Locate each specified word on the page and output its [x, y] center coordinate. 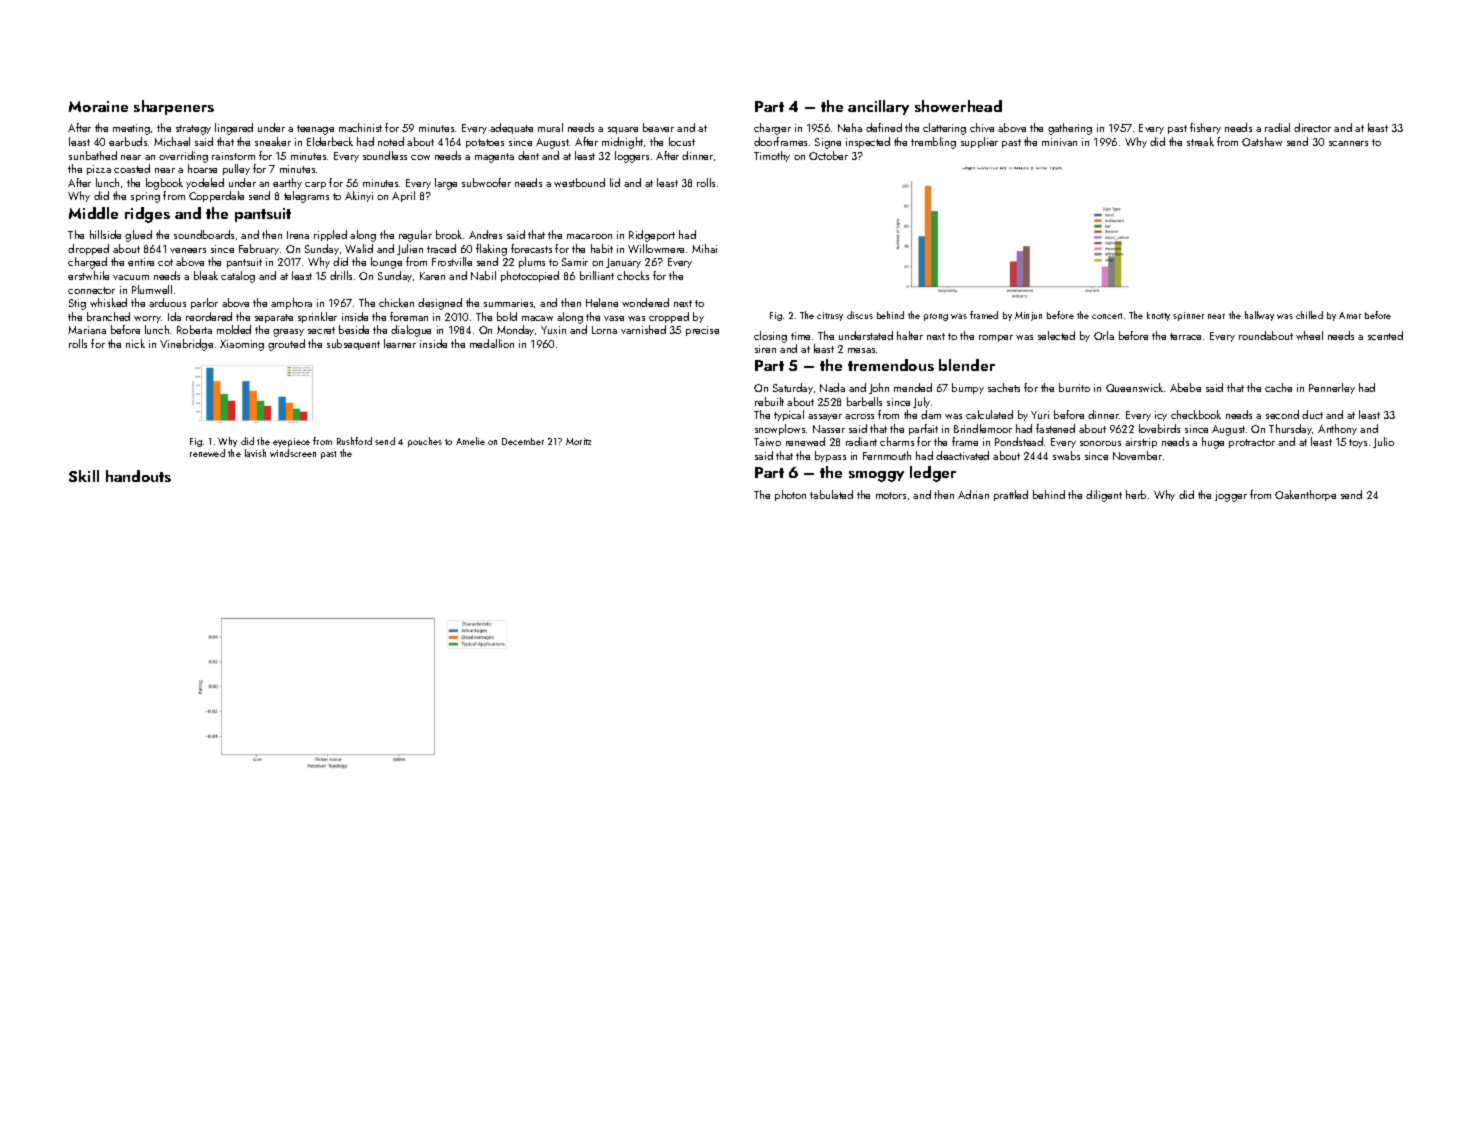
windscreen [293, 453]
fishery [1205, 128]
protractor [1252, 443]
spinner [1188, 316]
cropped [669, 317]
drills [341, 275]
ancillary [878, 107]
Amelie [470, 441]
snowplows [780, 429]
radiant [861, 441]
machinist [360, 127]
